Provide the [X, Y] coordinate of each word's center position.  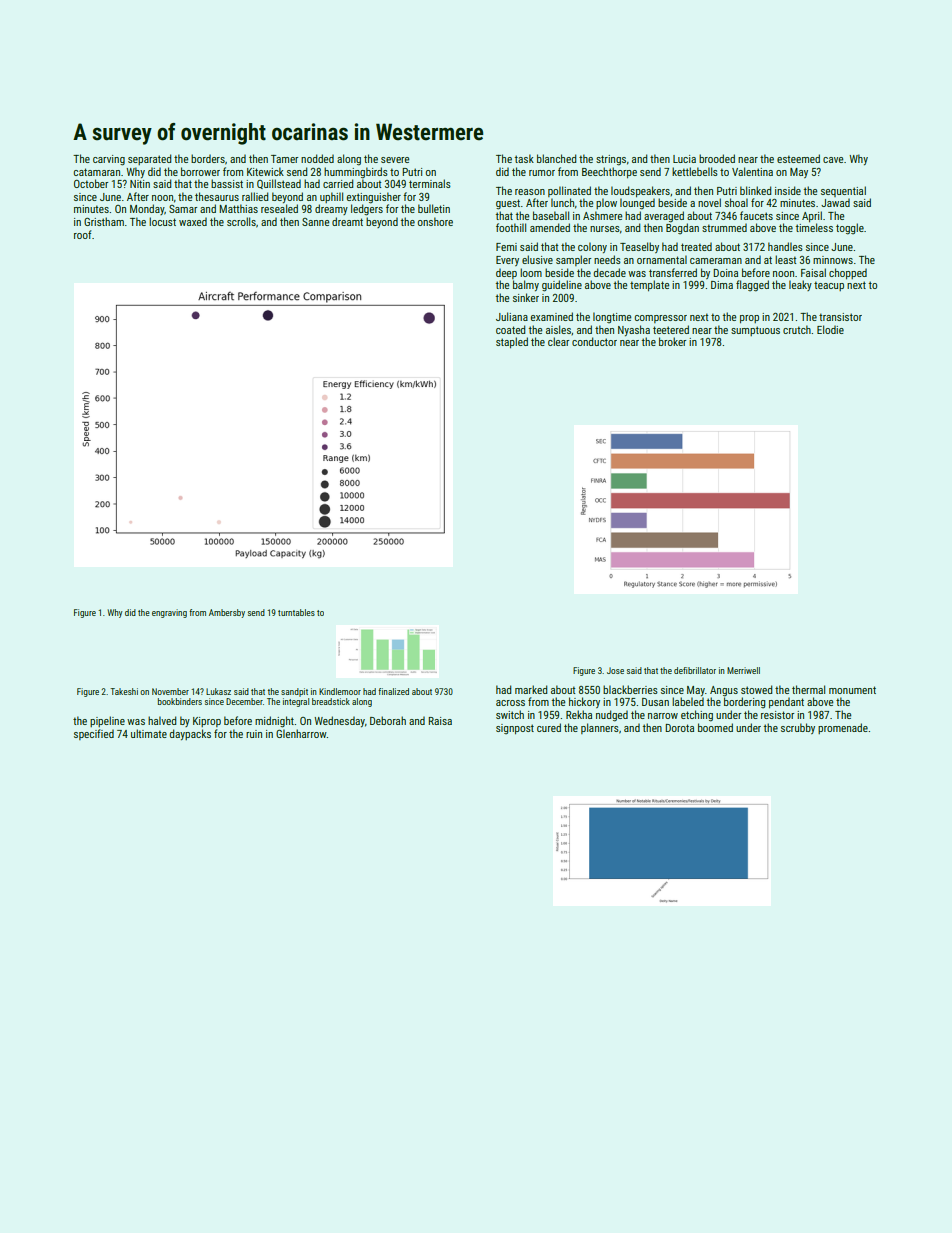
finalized [393, 691]
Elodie [830, 329]
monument [852, 690]
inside [788, 190]
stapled [512, 342]
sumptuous [755, 331]
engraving [169, 613]
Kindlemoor [340, 691]
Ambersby [227, 613]
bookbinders [180, 701]
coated [510, 329]
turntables [296, 612]
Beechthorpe [609, 172]
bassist [227, 183]
